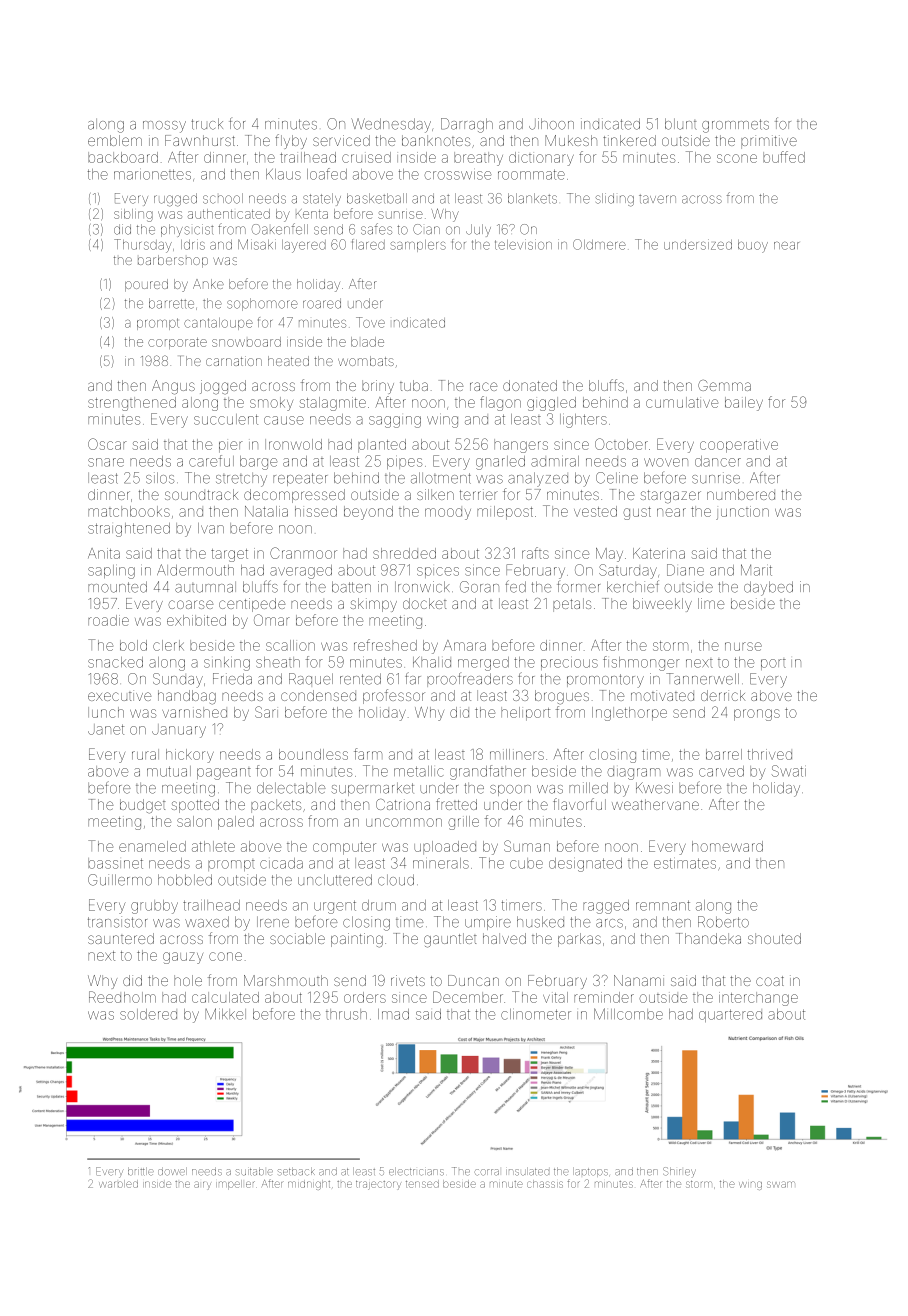 The image size is (908, 1316). I want to click on boundless, so click(313, 754).
